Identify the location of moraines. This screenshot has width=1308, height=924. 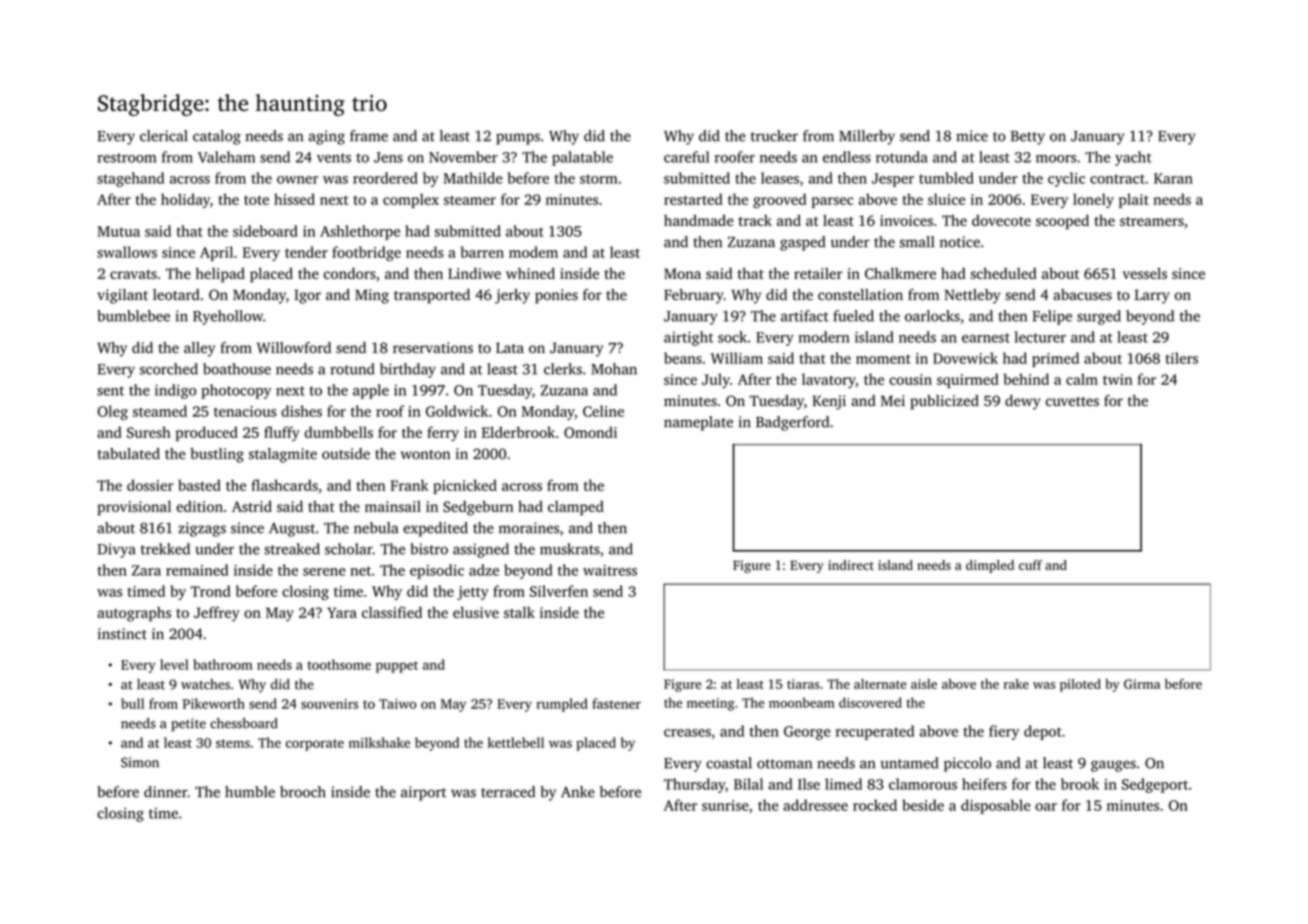
(529, 528).
